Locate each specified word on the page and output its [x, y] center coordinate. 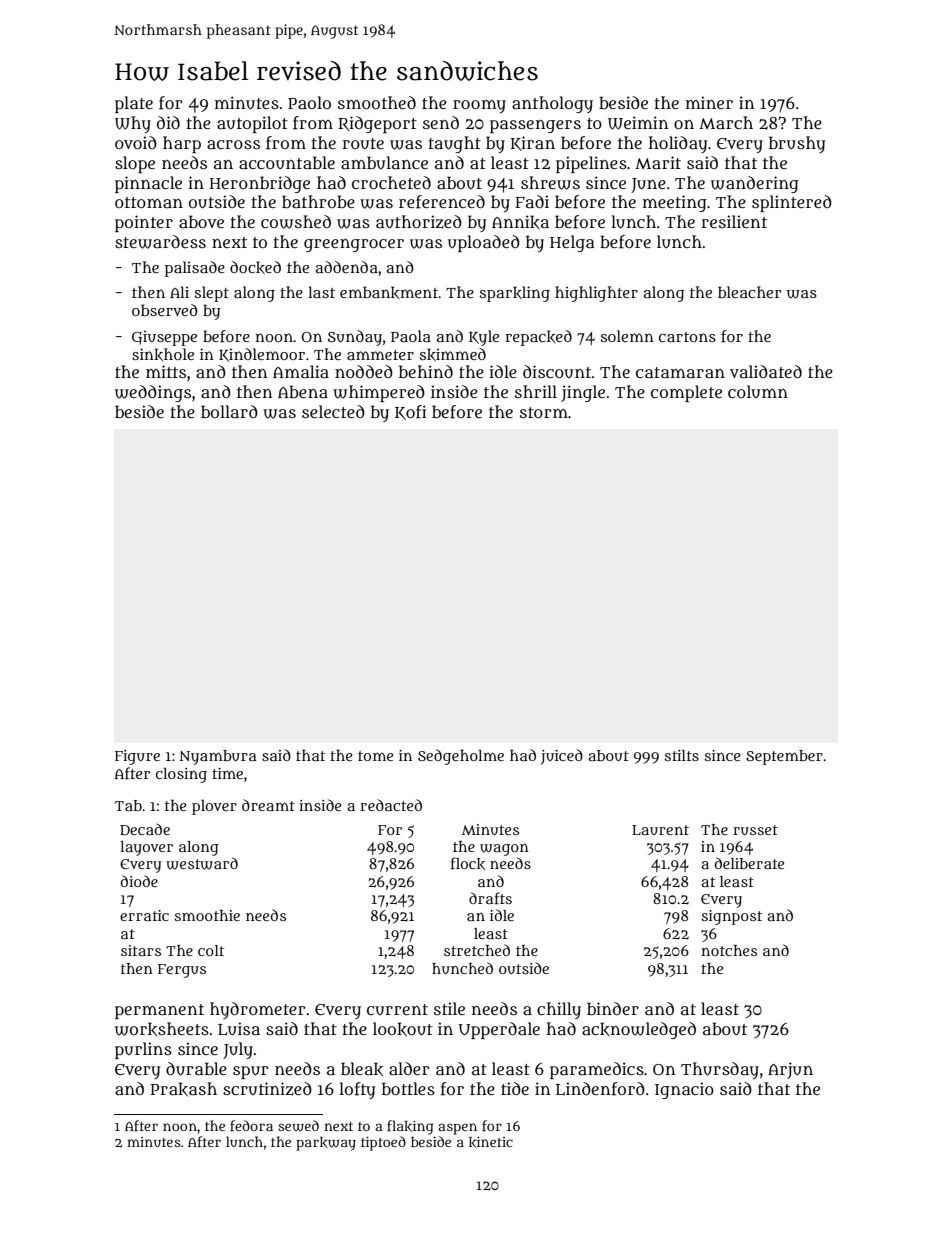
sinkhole [163, 354]
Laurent [660, 830]
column [758, 391]
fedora [251, 1125]
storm [544, 412]
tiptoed [383, 1143]
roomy [479, 106]
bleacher [750, 292]
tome [375, 756]
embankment [389, 292]
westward [202, 863]
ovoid [136, 142]
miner [709, 102]
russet [755, 830]
